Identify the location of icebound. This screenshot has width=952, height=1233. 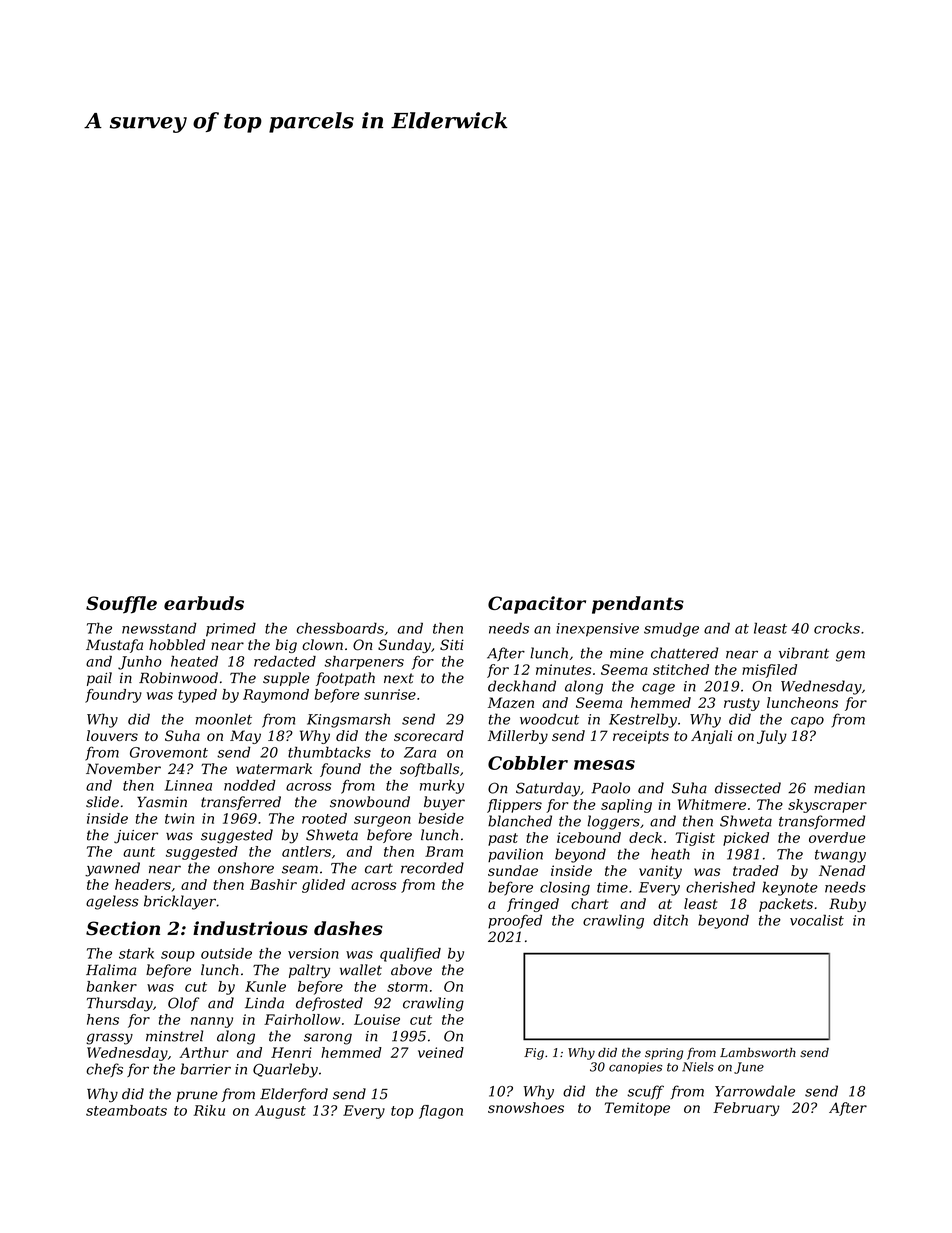
(589, 837).
